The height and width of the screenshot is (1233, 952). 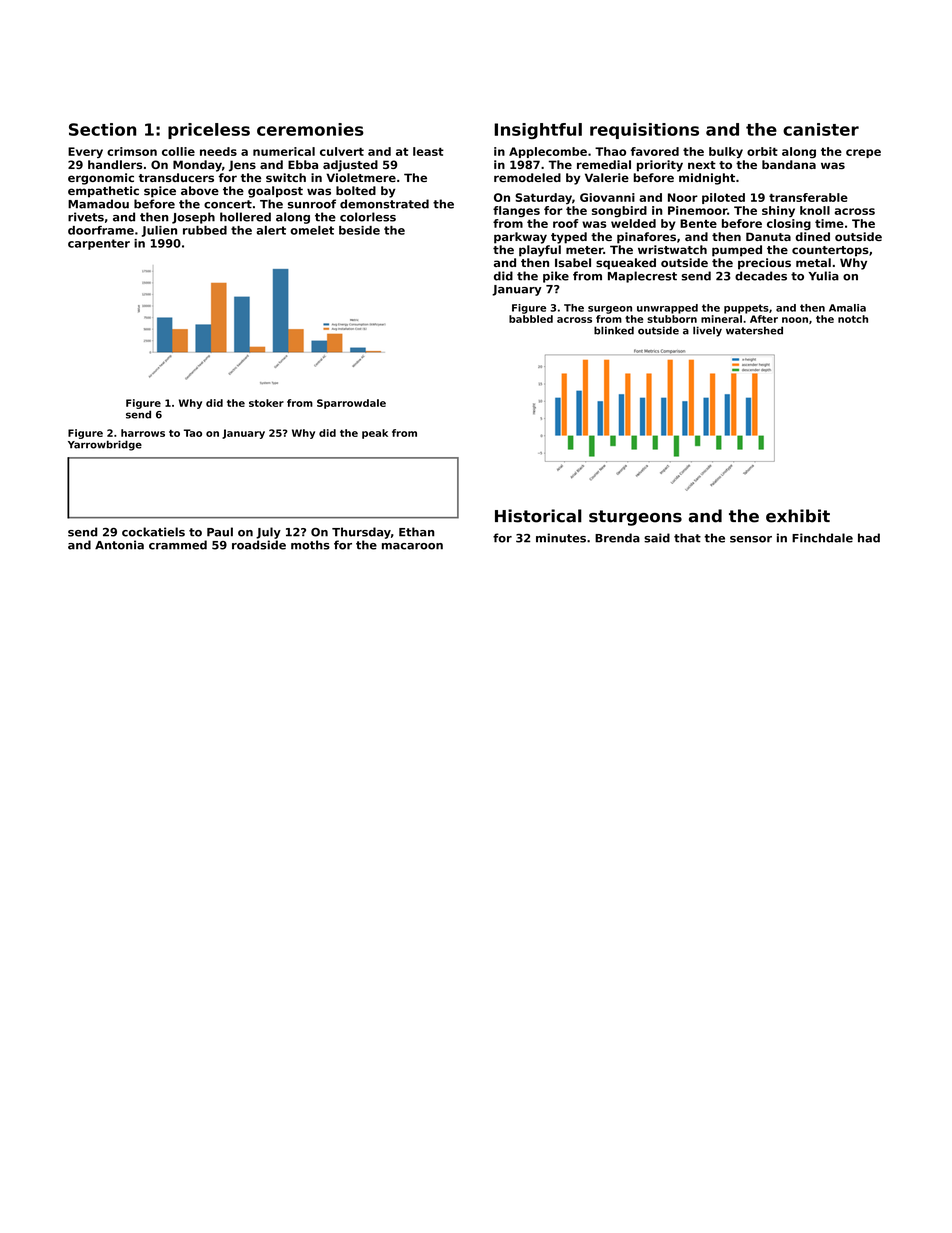 What do you see at coordinates (193, 218) in the screenshot?
I see `Joseph` at bounding box center [193, 218].
